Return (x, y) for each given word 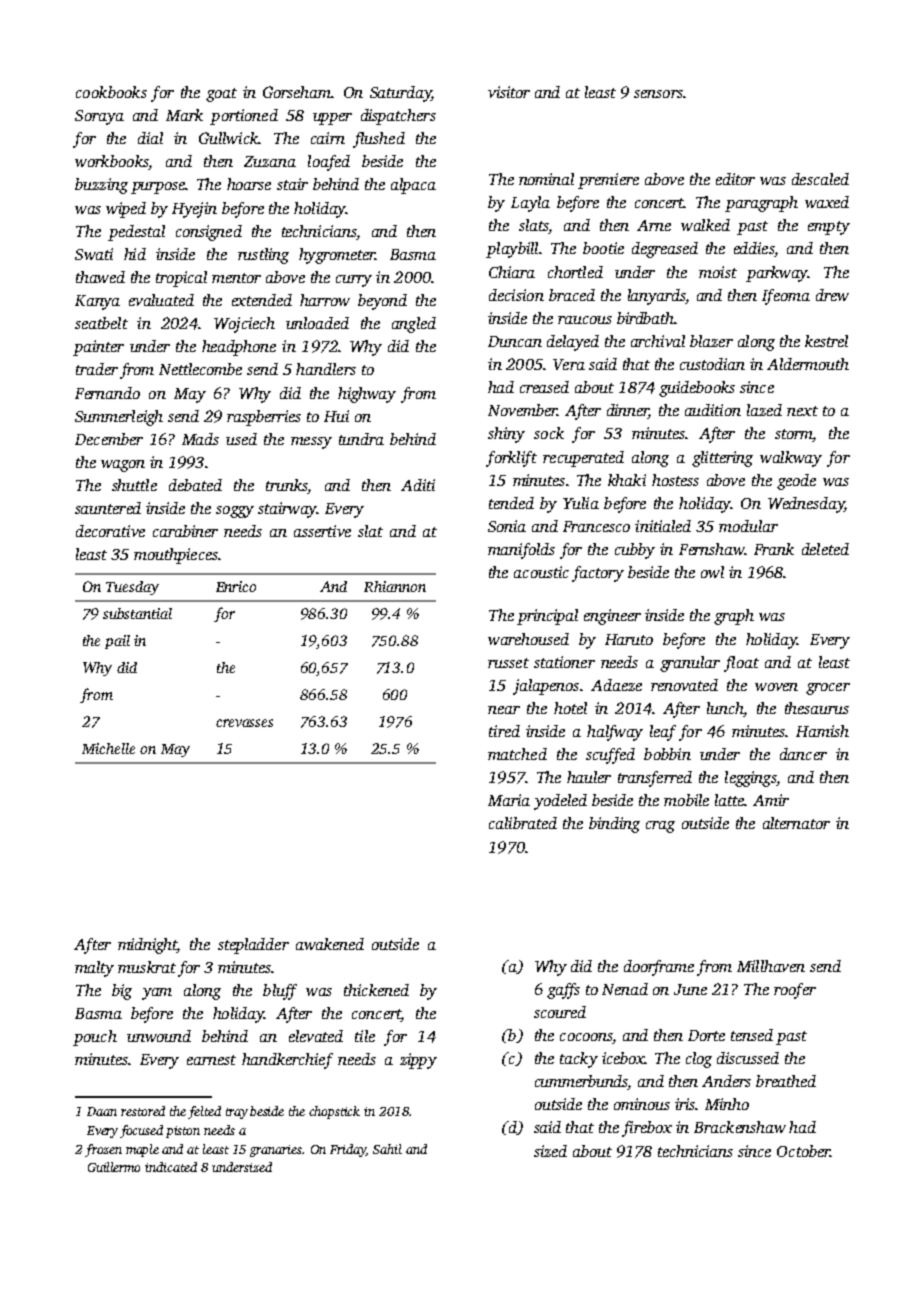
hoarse (249, 184)
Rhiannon (395, 586)
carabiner (185, 531)
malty (94, 969)
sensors (658, 94)
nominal (546, 179)
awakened (330, 944)
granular (690, 664)
